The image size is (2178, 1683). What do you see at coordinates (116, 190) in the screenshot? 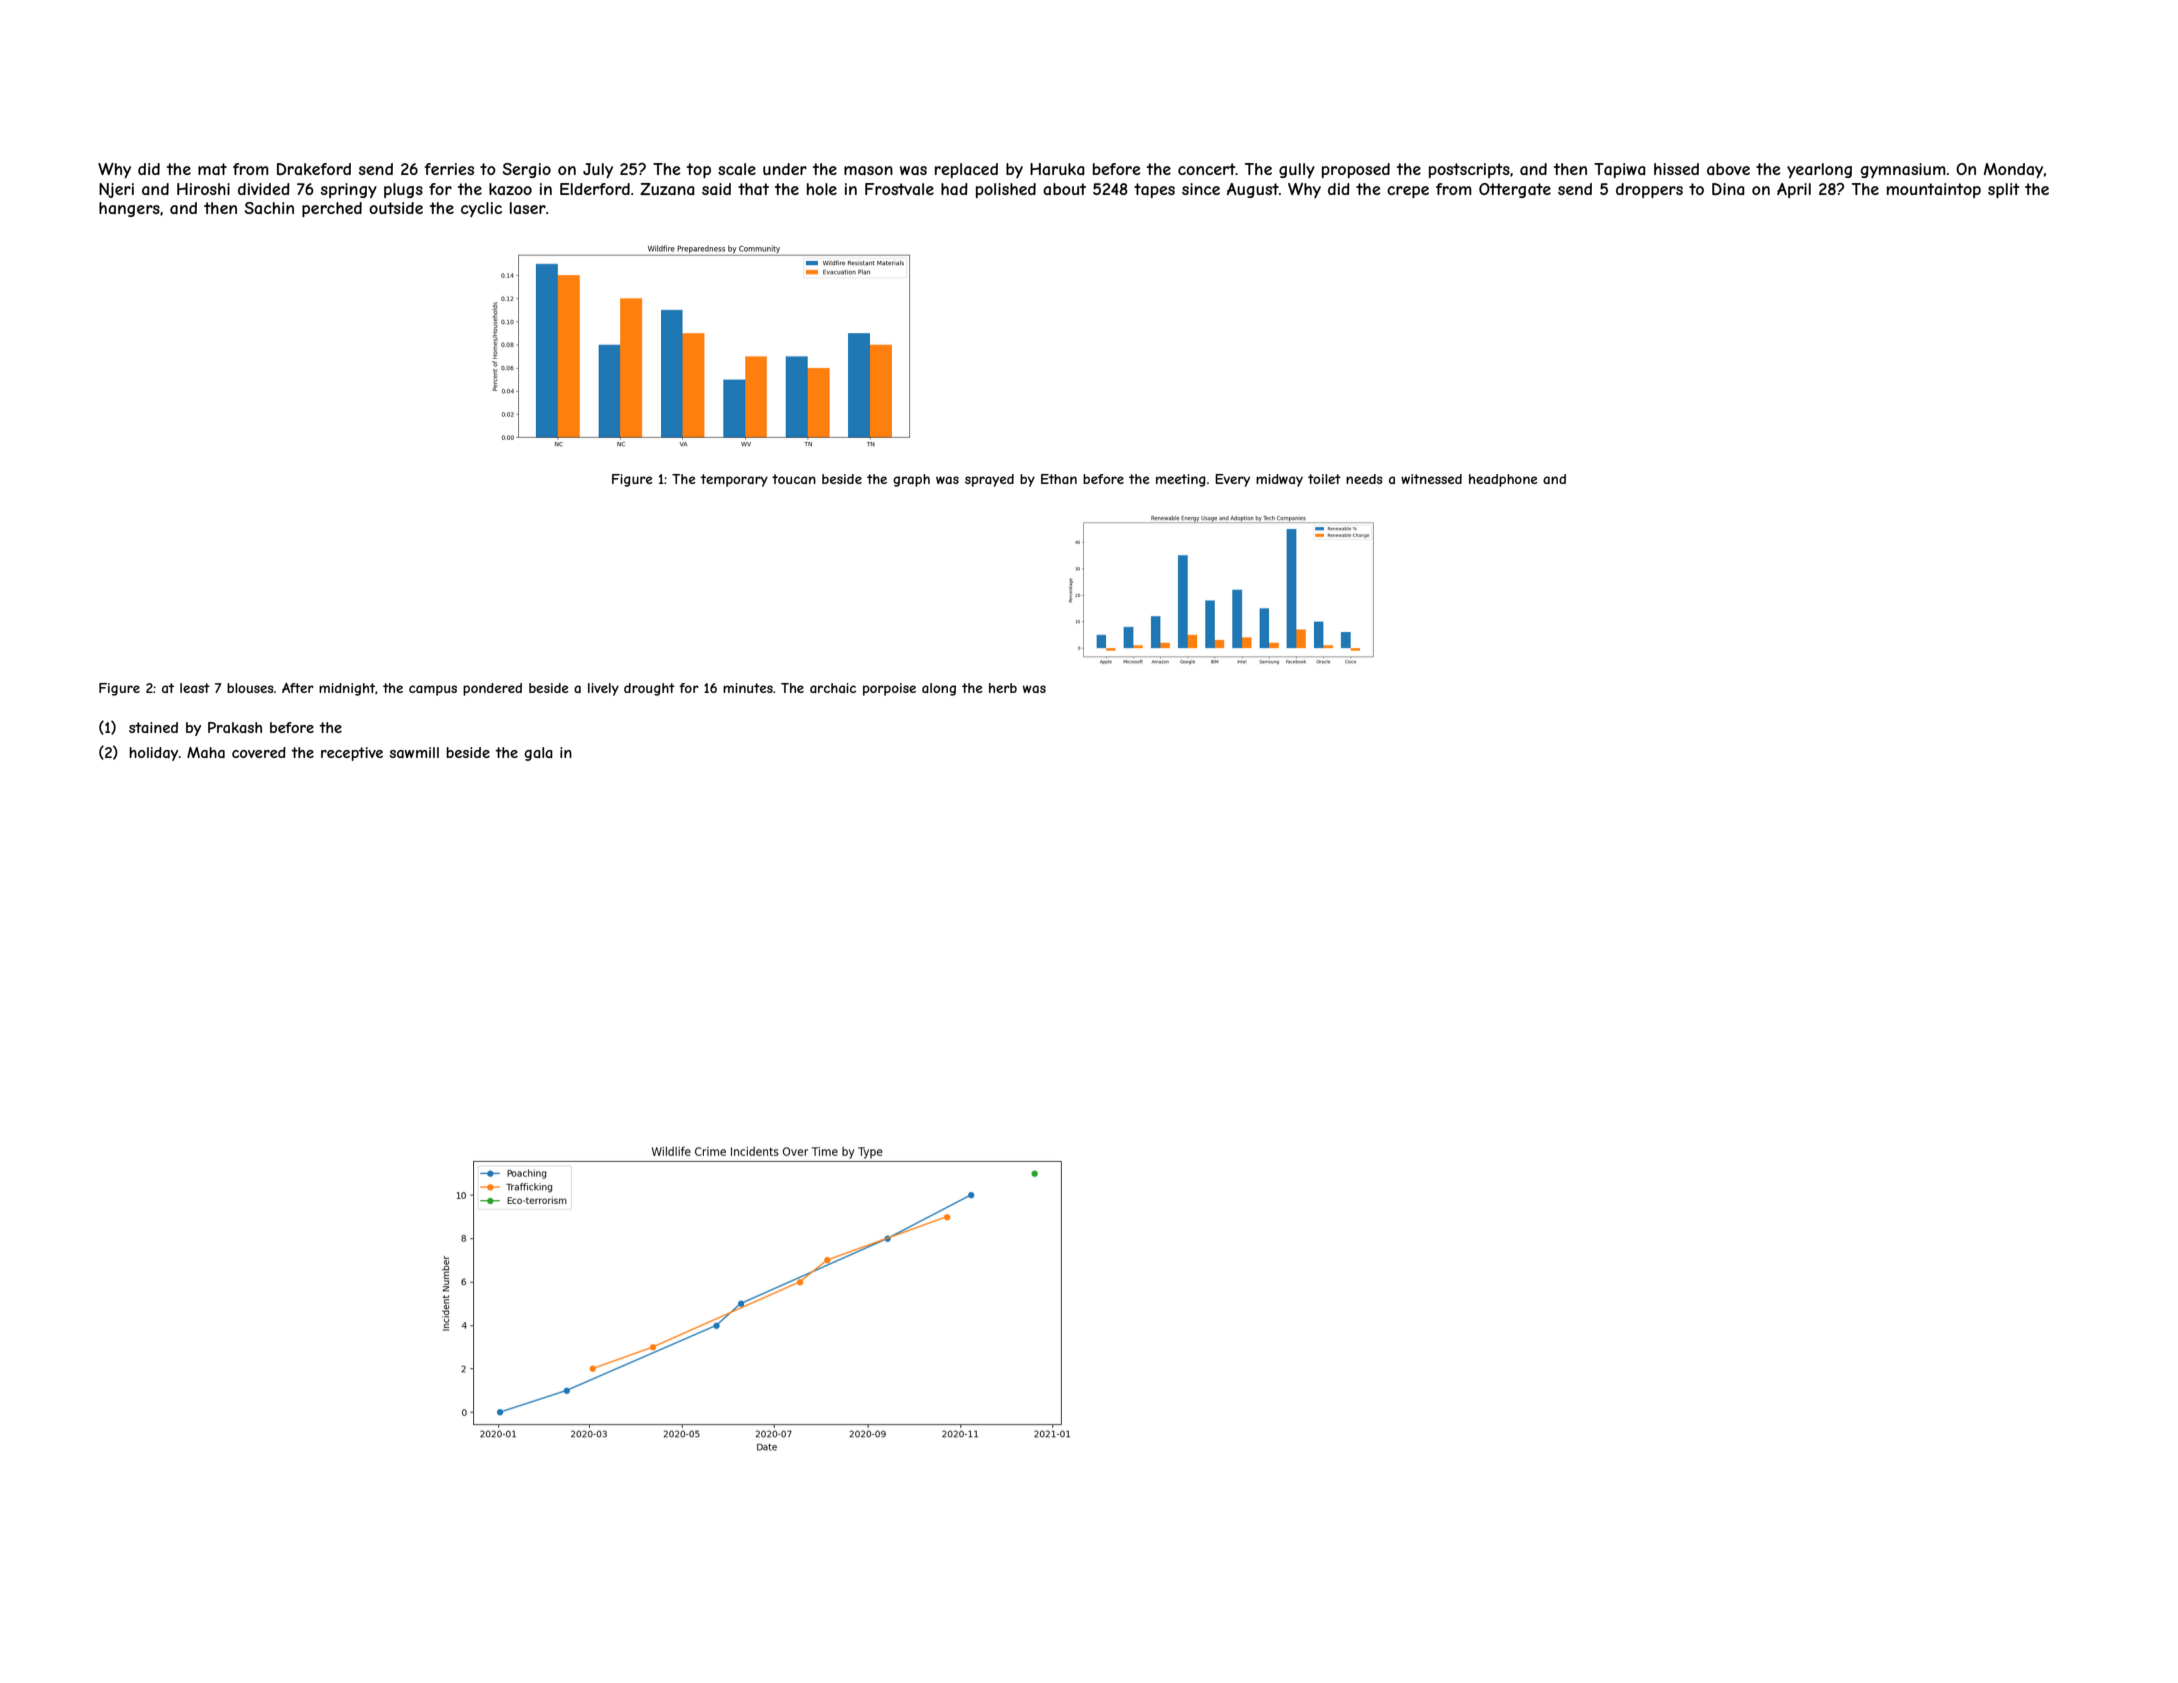
I see `Njeri` at bounding box center [116, 190].
